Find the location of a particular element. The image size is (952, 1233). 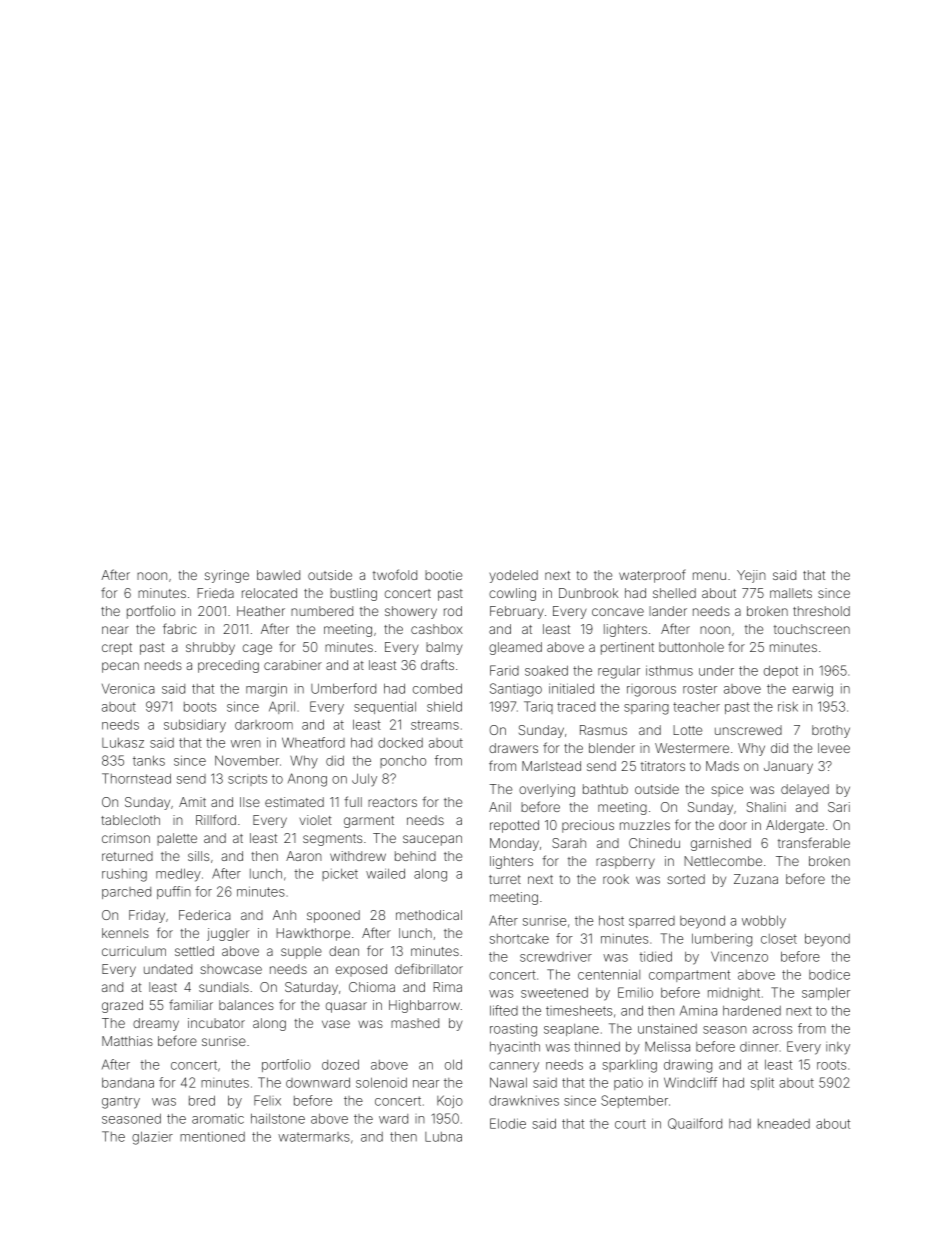

yodeled is located at coordinates (513, 576).
